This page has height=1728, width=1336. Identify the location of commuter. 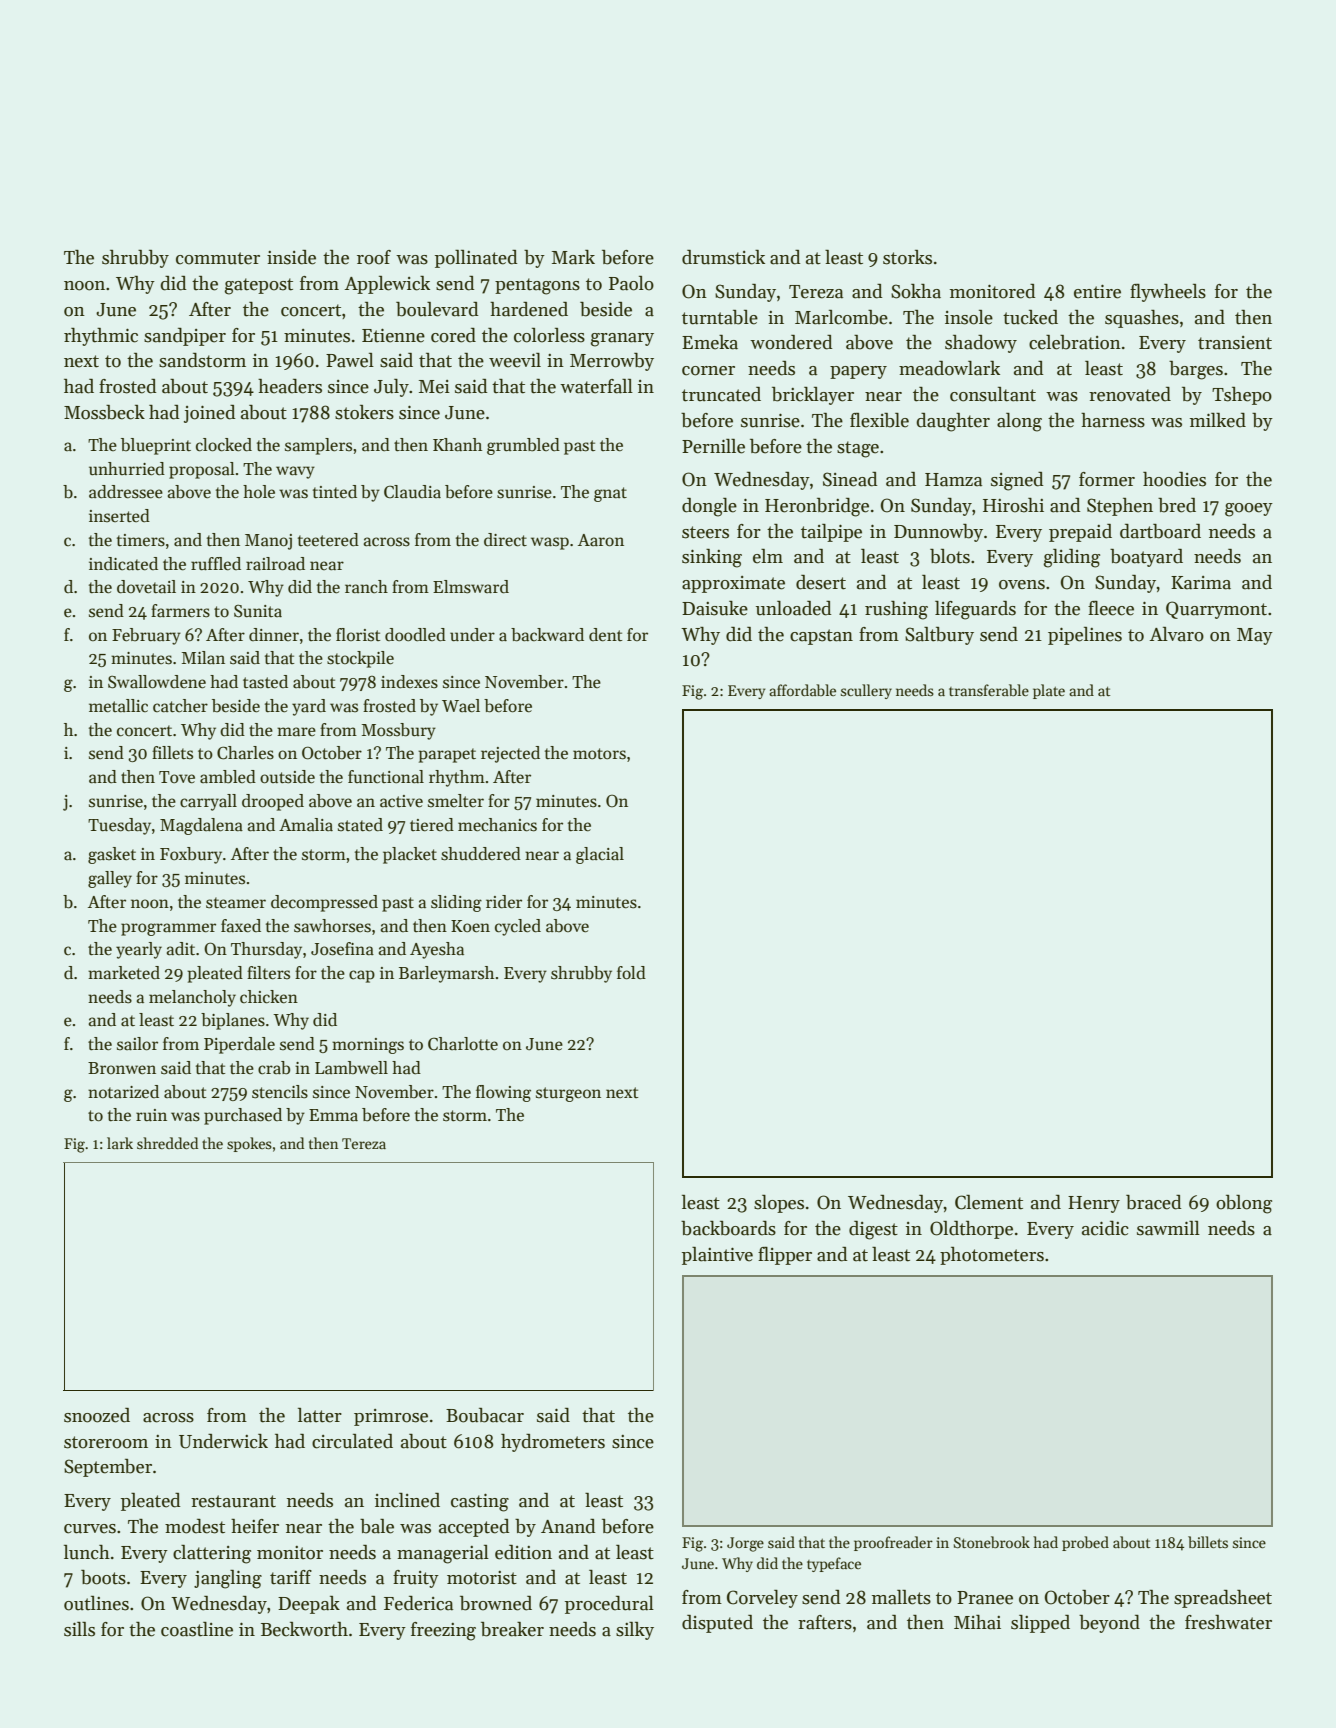
(218, 258).
